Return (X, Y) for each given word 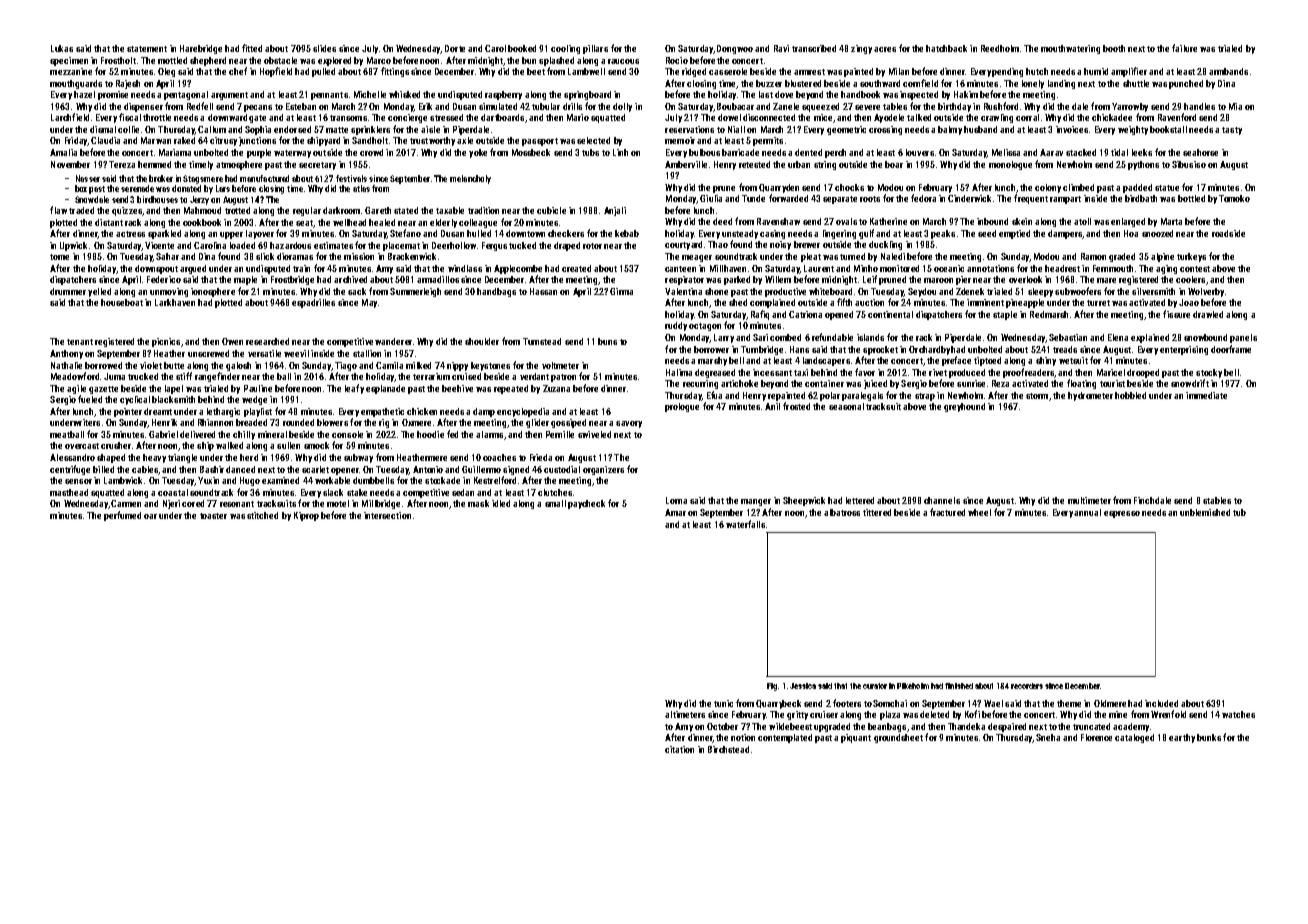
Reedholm (1000, 48)
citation (679, 749)
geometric (846, 130)
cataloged (1134, 738)
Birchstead (728, 749)
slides (324, 48)
